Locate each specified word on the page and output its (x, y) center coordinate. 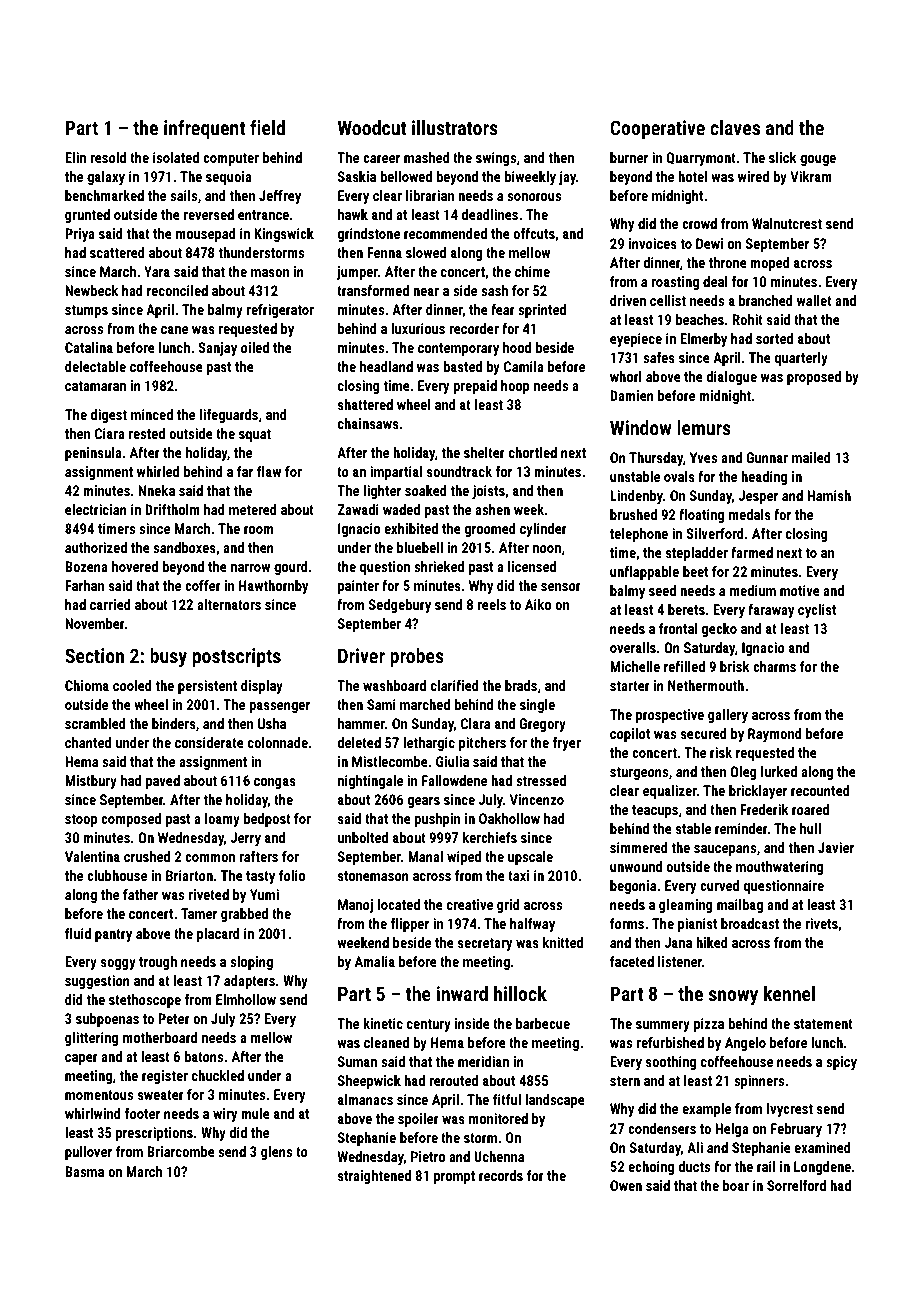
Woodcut (372, 127)
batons (203, 1056)
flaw (269, 471)
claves (735, 127)
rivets (821, 923)
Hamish (829, 495)
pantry (113, 935)
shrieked (439, 566)
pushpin (437, 820)
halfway (532, 925)
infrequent (204, 129)
